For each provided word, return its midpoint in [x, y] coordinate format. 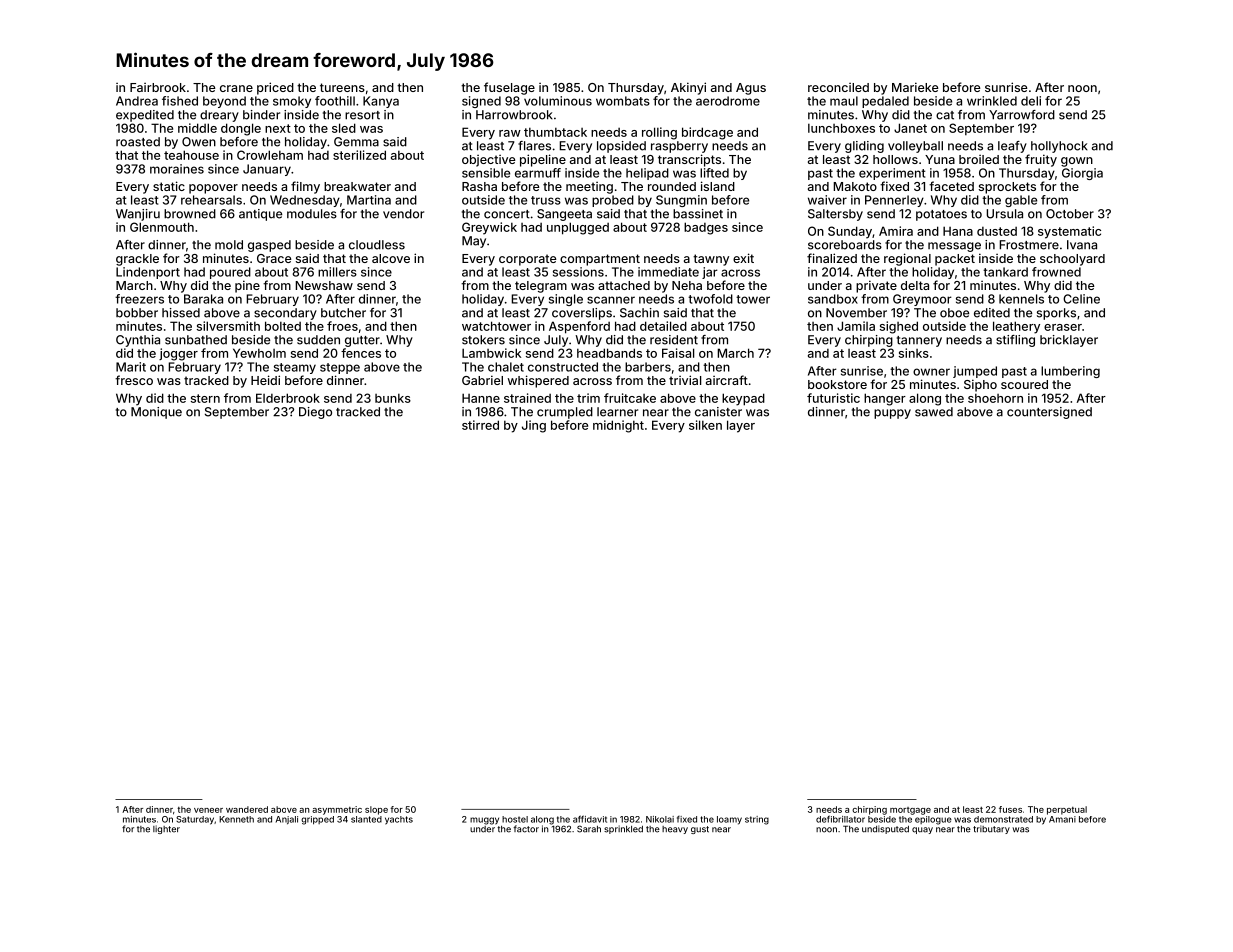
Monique [156, 413]
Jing [534, 426]
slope [376, 810]
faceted [951, 186]
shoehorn [995, 398]
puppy [892, 414]
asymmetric [337, 810]
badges [706, 228]
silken [705, 425]
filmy [305, 187]
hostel [515, 819]
